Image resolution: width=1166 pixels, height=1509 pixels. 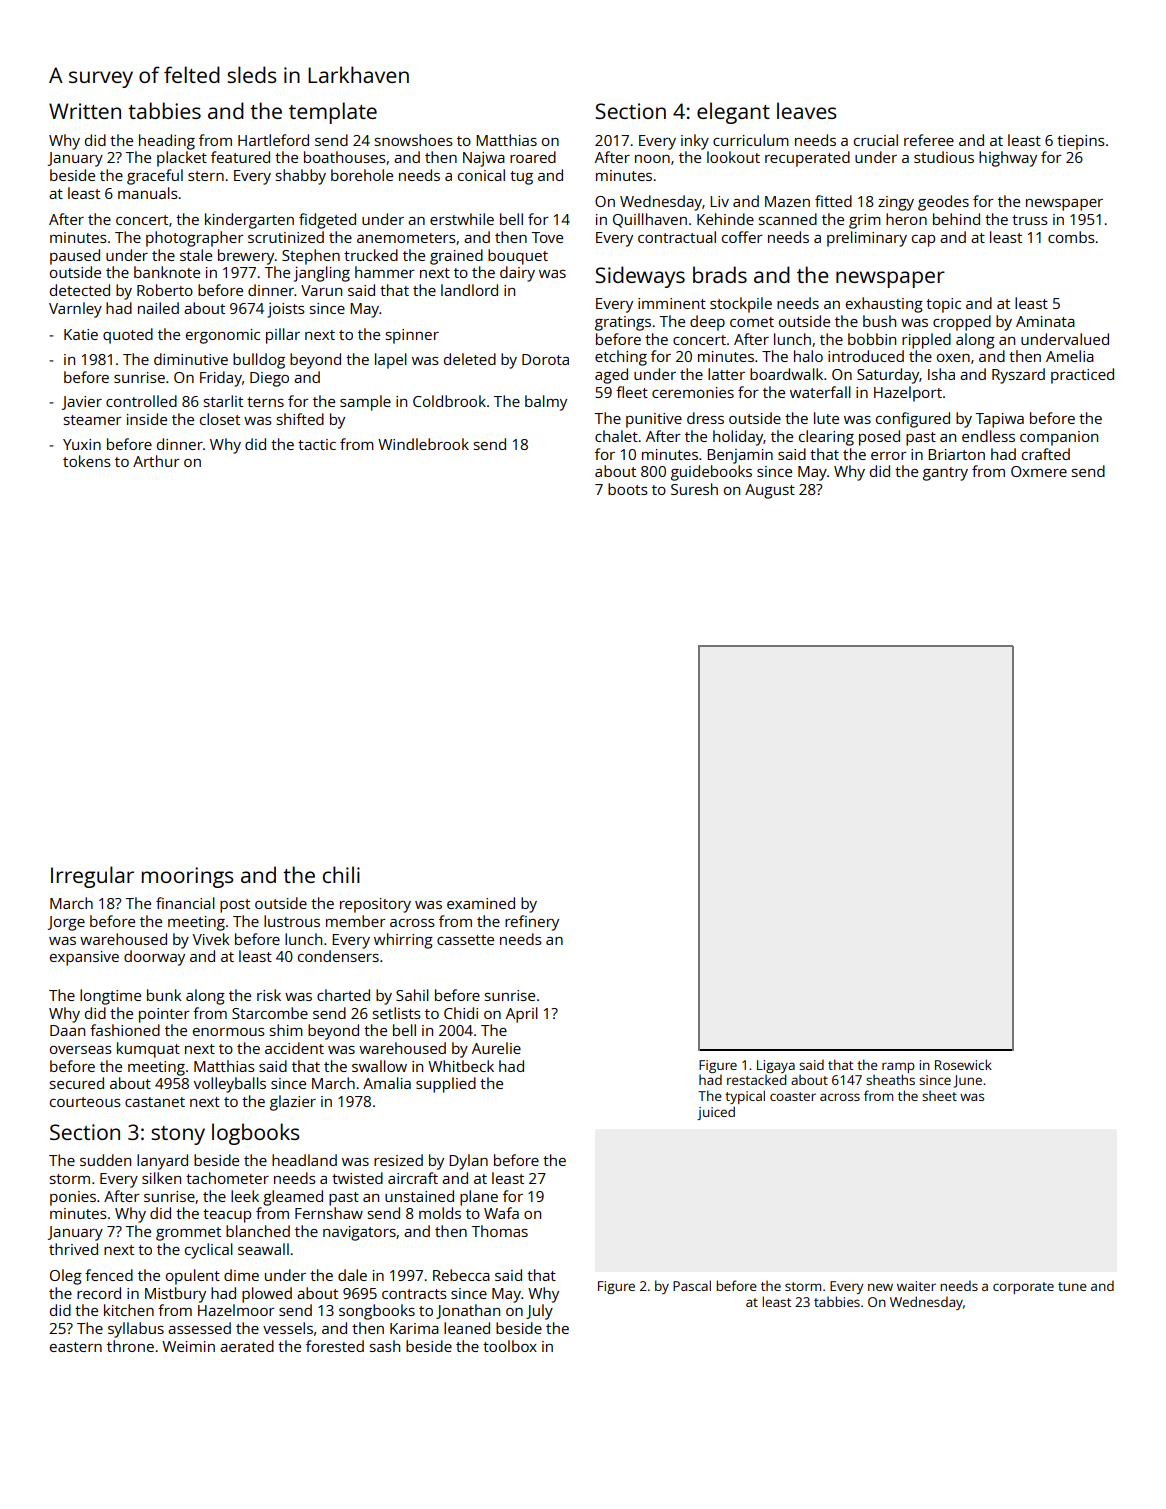 What do you see at coordinates (1045, 321) in the screenshot?
I see `Aminata` at bounding box center [1045, 321].
